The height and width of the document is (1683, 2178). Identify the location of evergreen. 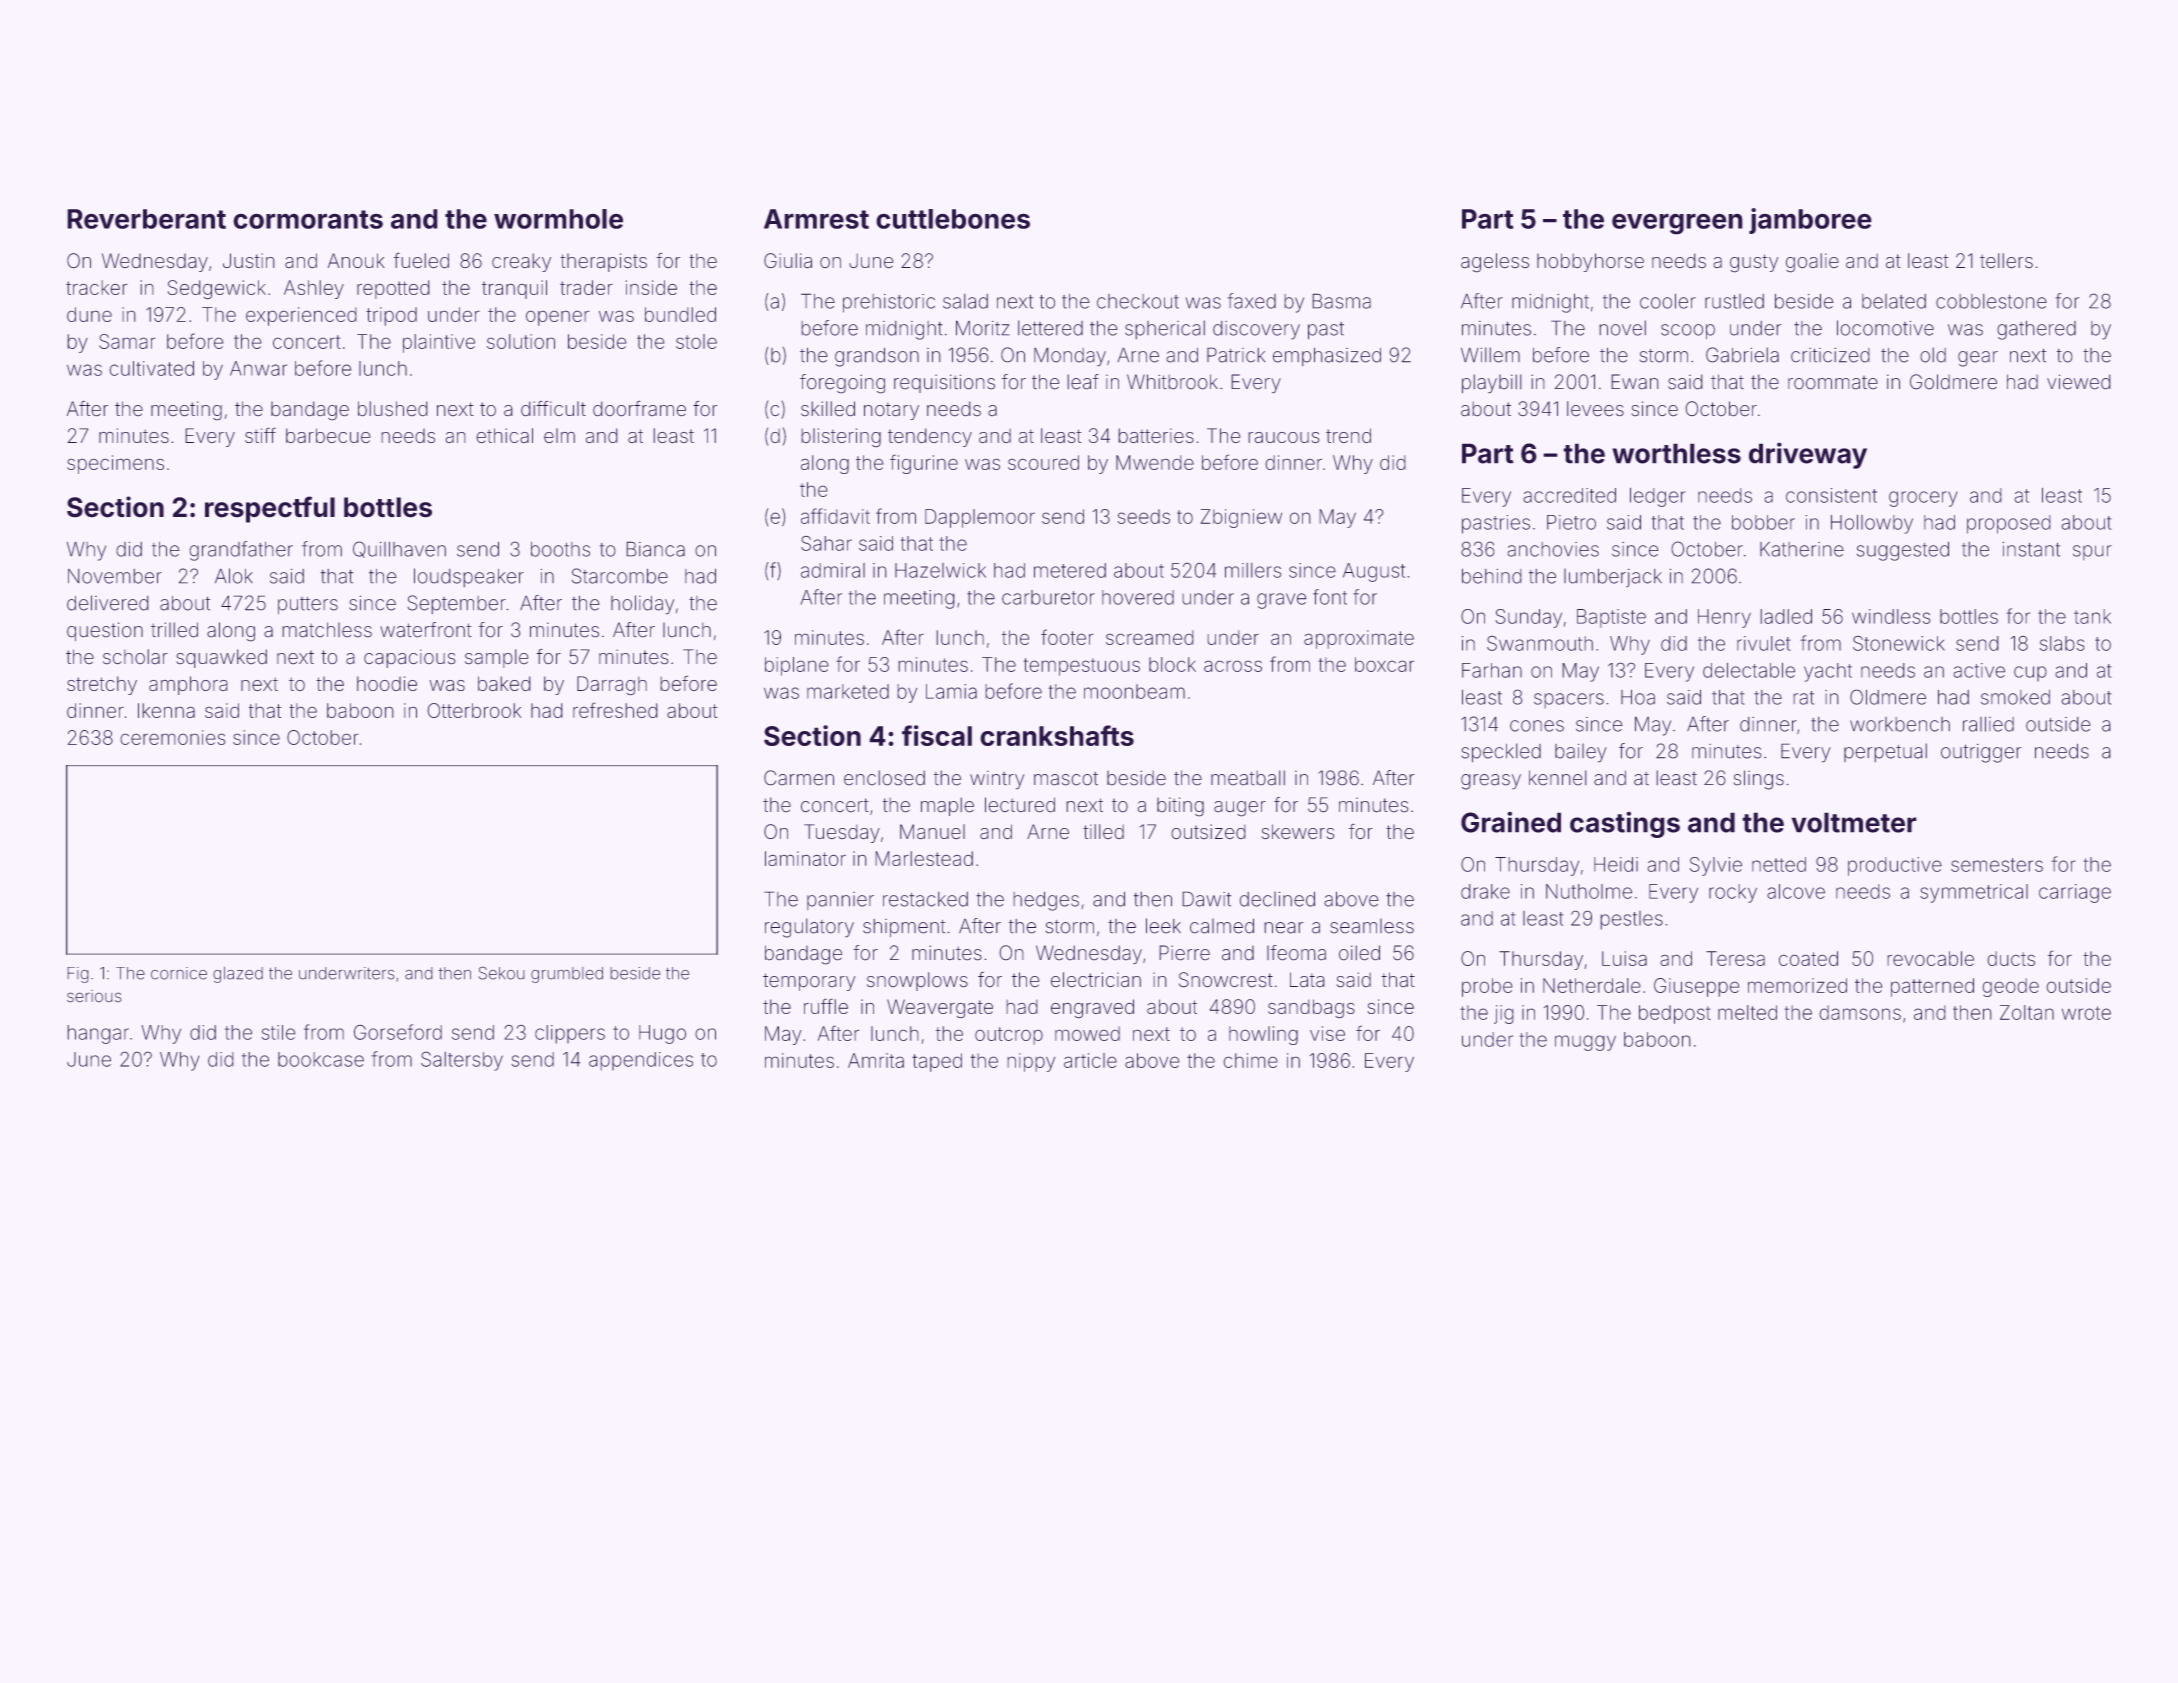
(1677, 224).
